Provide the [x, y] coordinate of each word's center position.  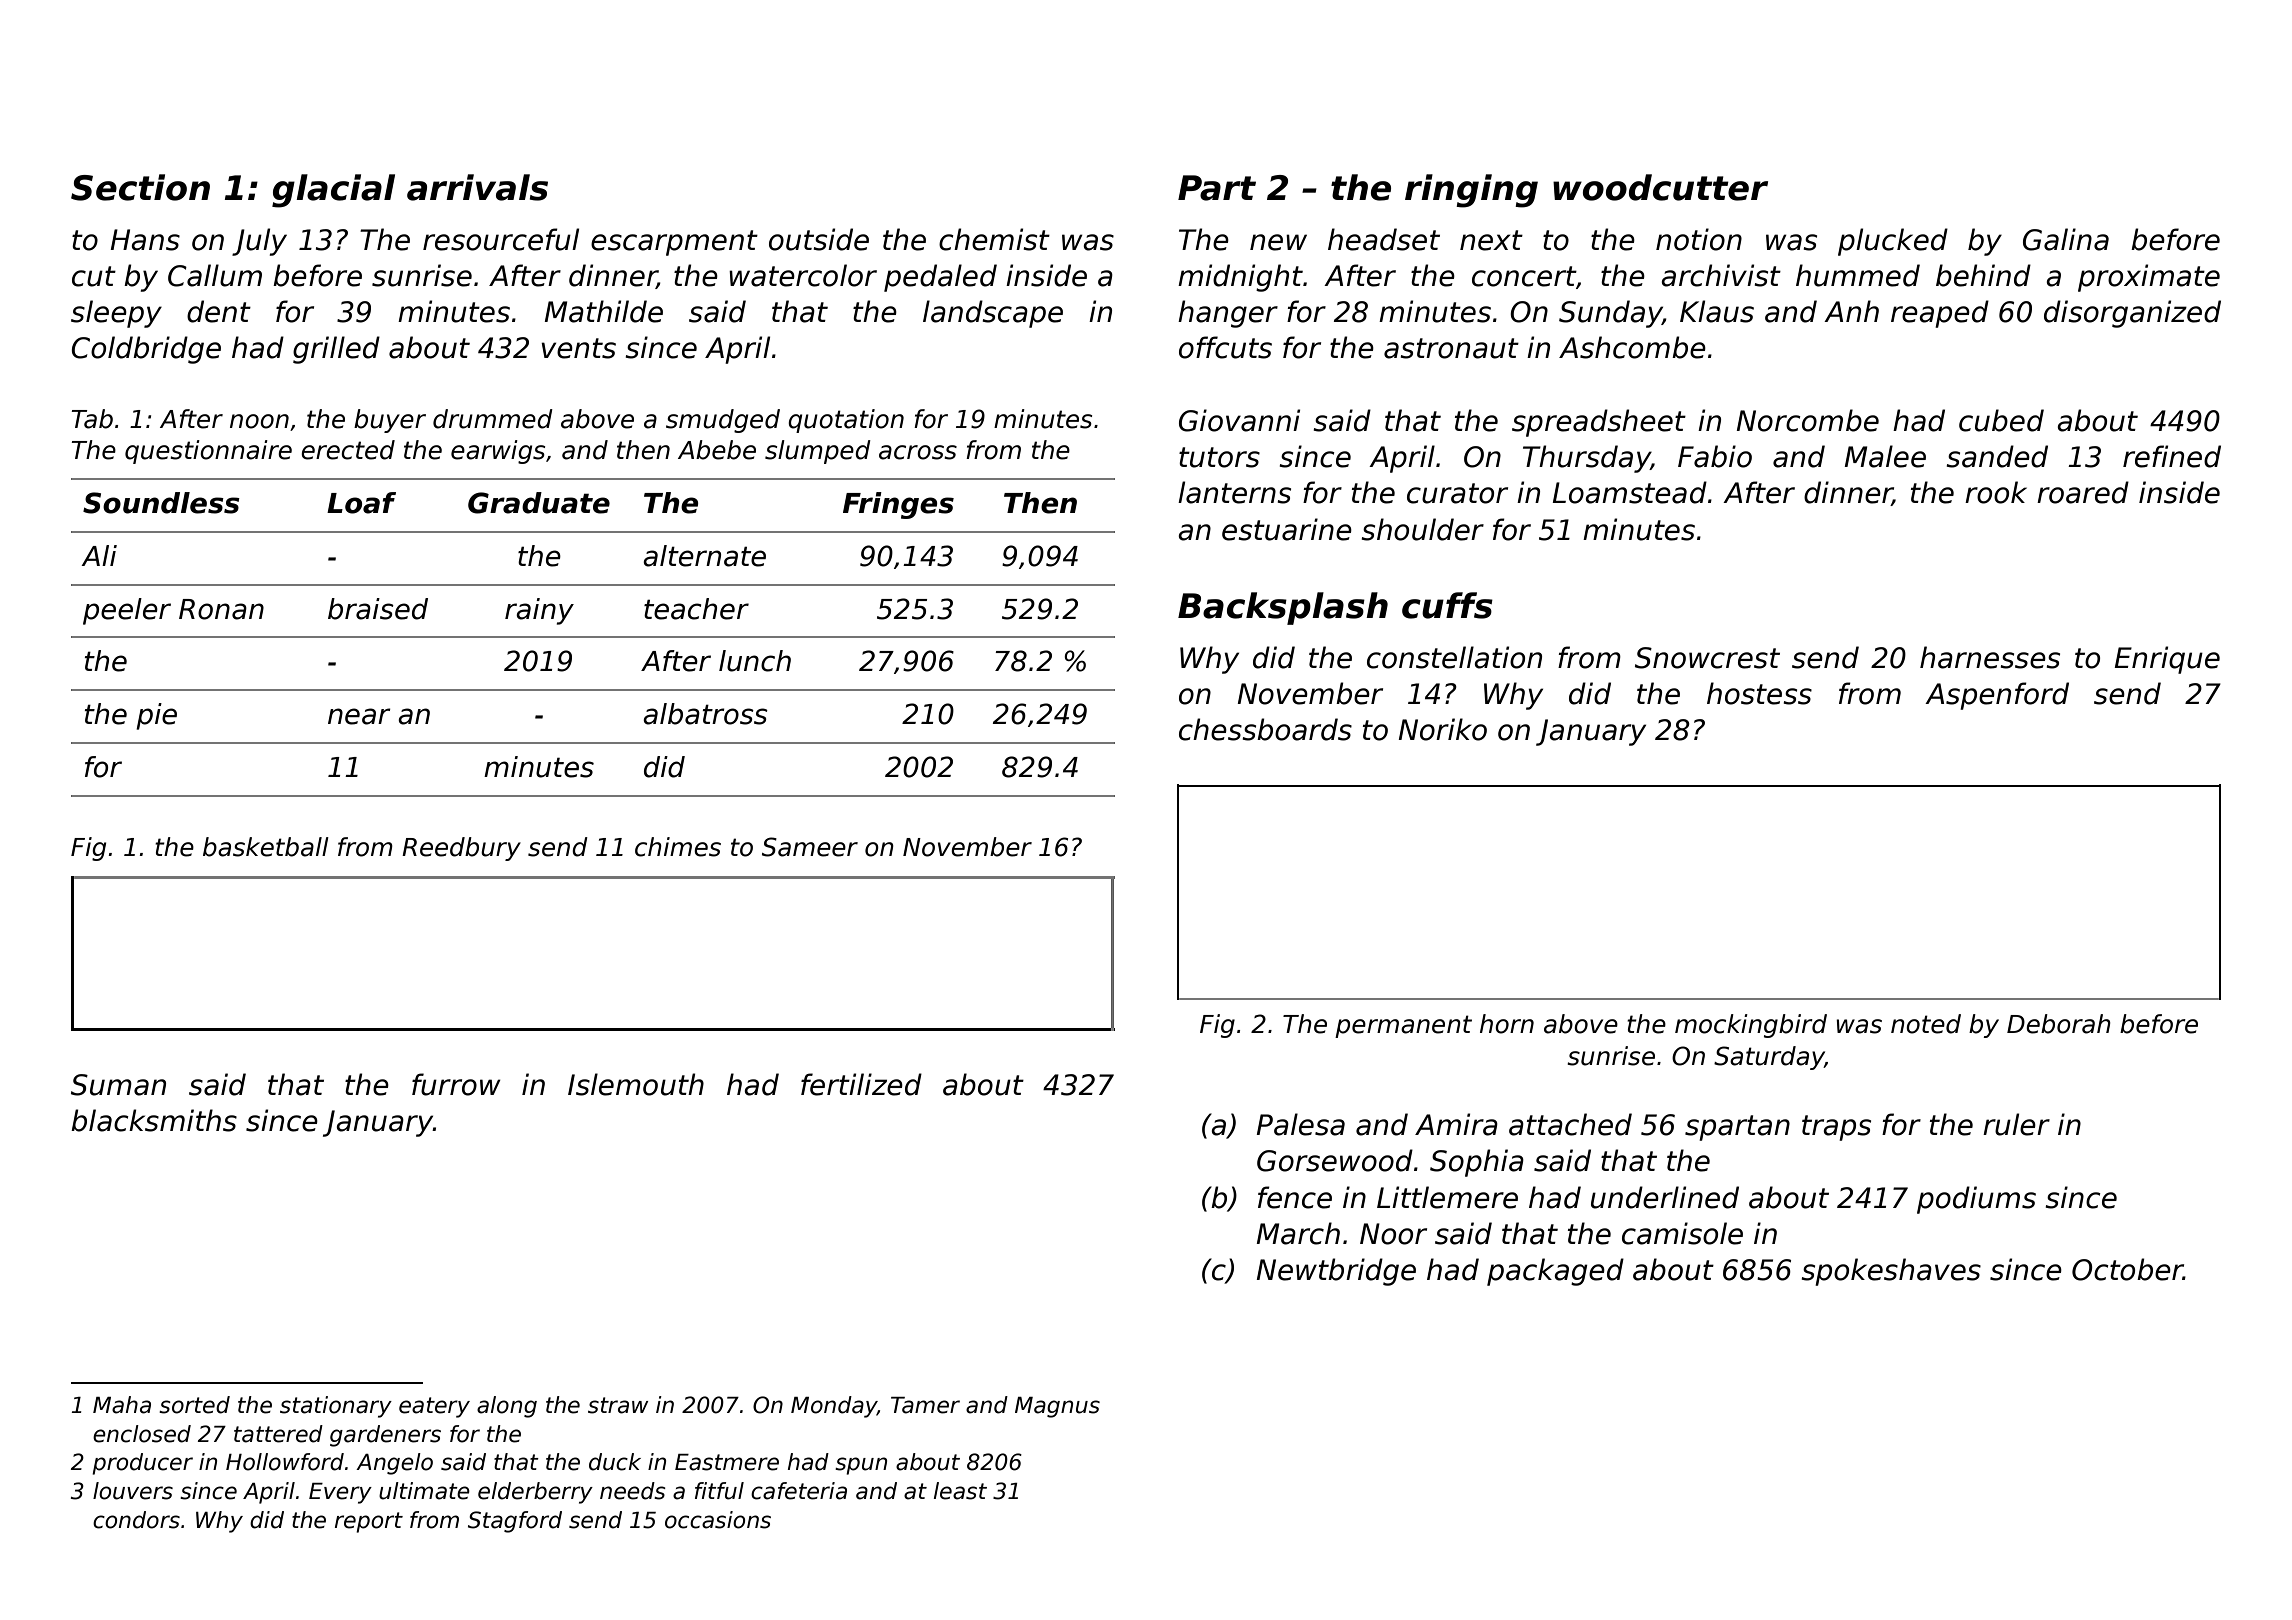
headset [1384, 239]
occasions [718, 1520]
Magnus [1057, 1407]
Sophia [1477, 1163]
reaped [1940, 314]
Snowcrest [1707, 658]
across [918, 452]
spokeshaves [1891, 1272]
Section [140, 187]
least [960, 1491]
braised [378, 609]
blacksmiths [154, 1120]
